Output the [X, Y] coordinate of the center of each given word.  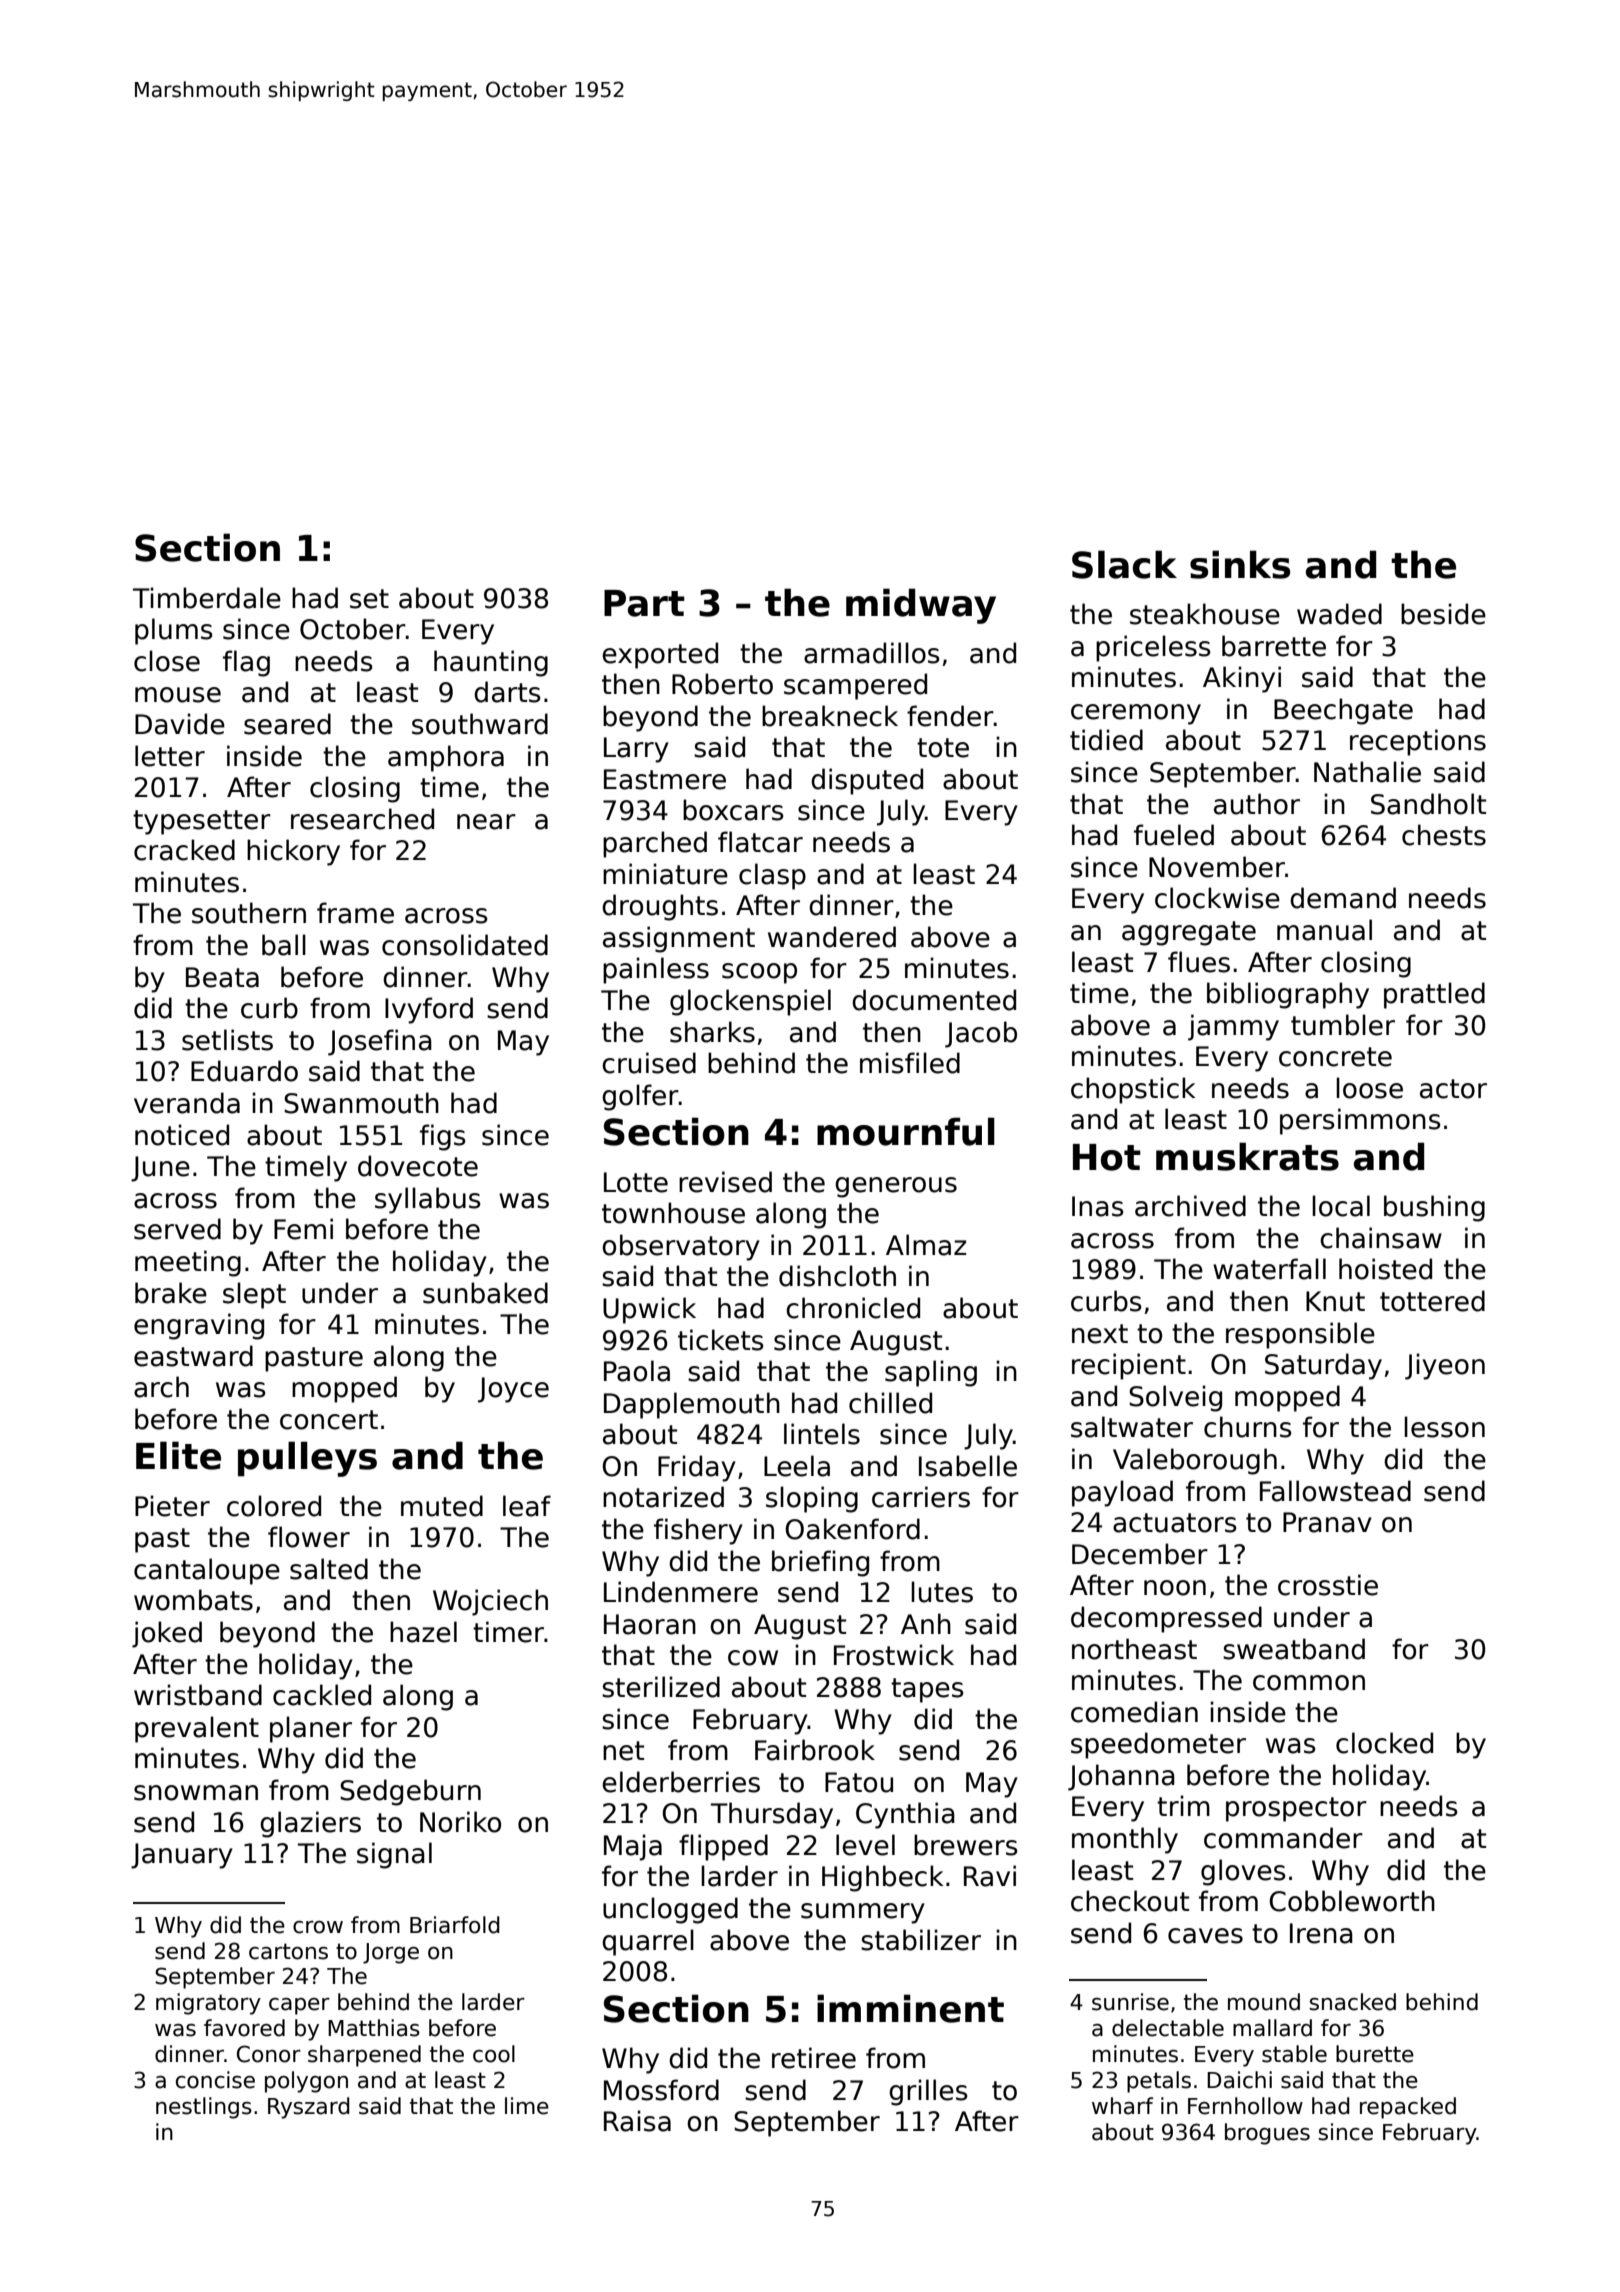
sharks [712, 1032]
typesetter [202, 822]
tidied [1106, 740]
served [177, 1229]
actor [1453, 1089]
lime [527, 2106]
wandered [832, 937]
